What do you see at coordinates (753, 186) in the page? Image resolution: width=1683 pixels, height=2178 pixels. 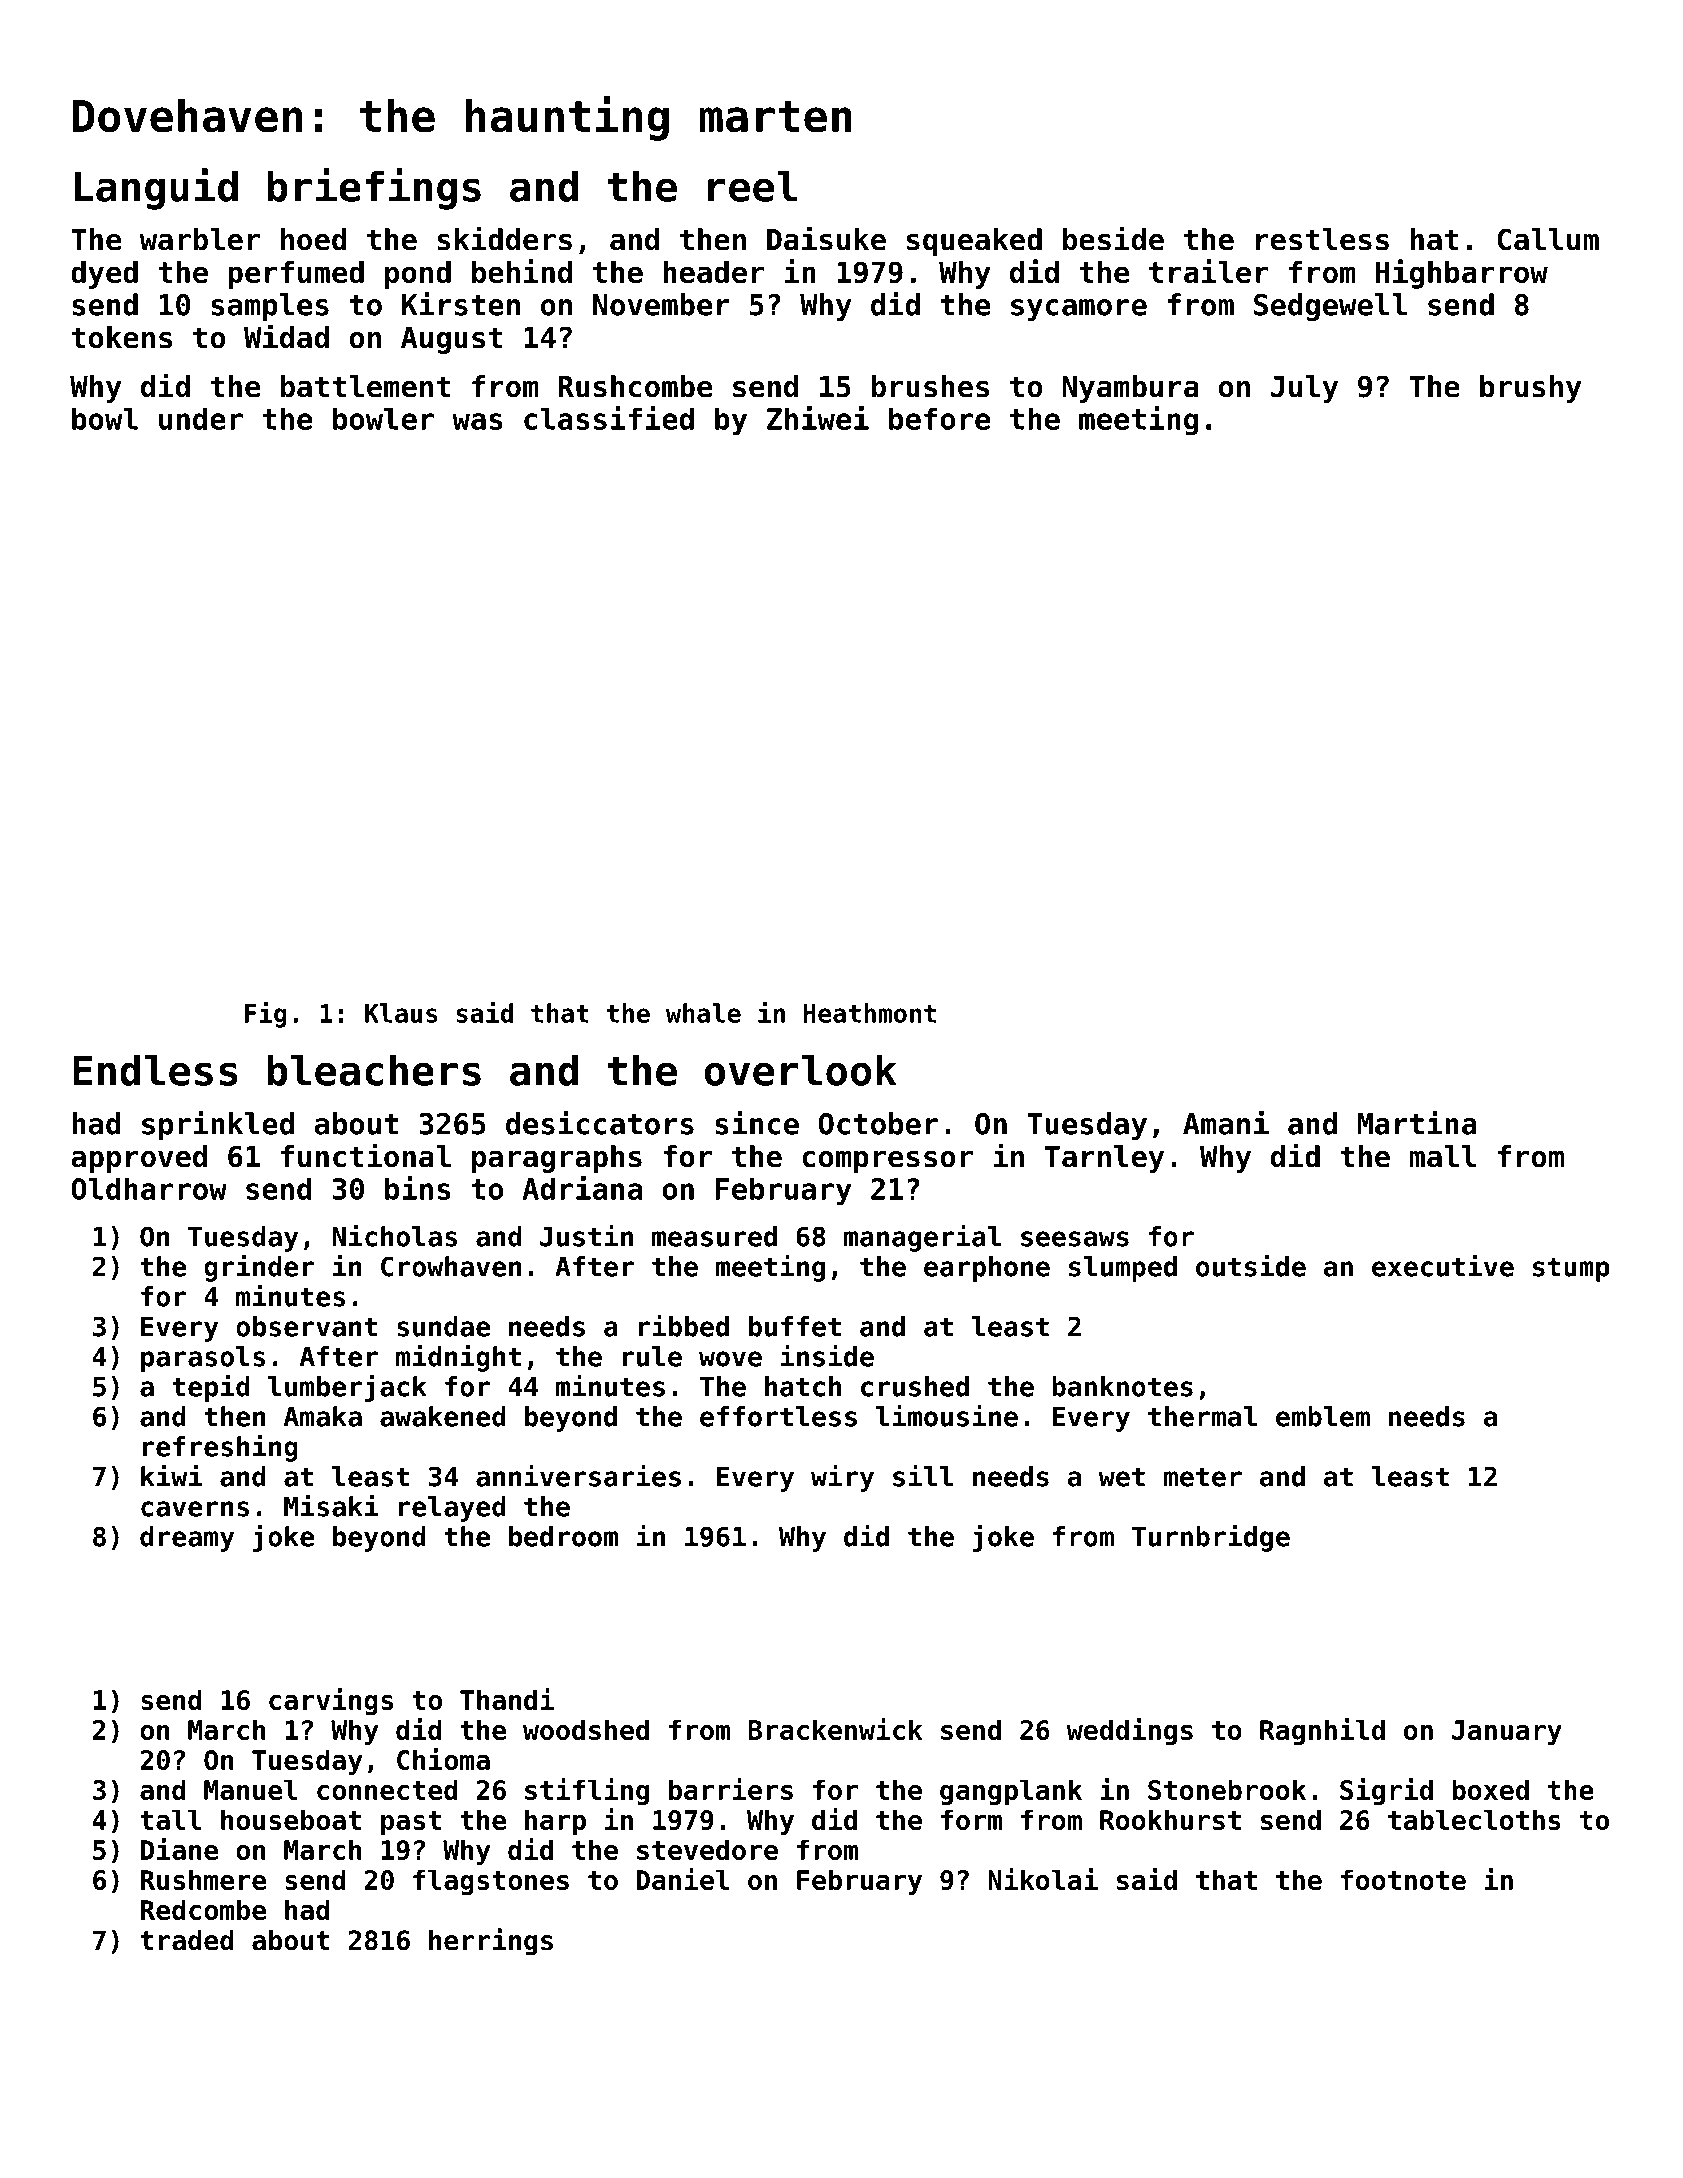 I see `reel` at bounding box center [753, 186].
